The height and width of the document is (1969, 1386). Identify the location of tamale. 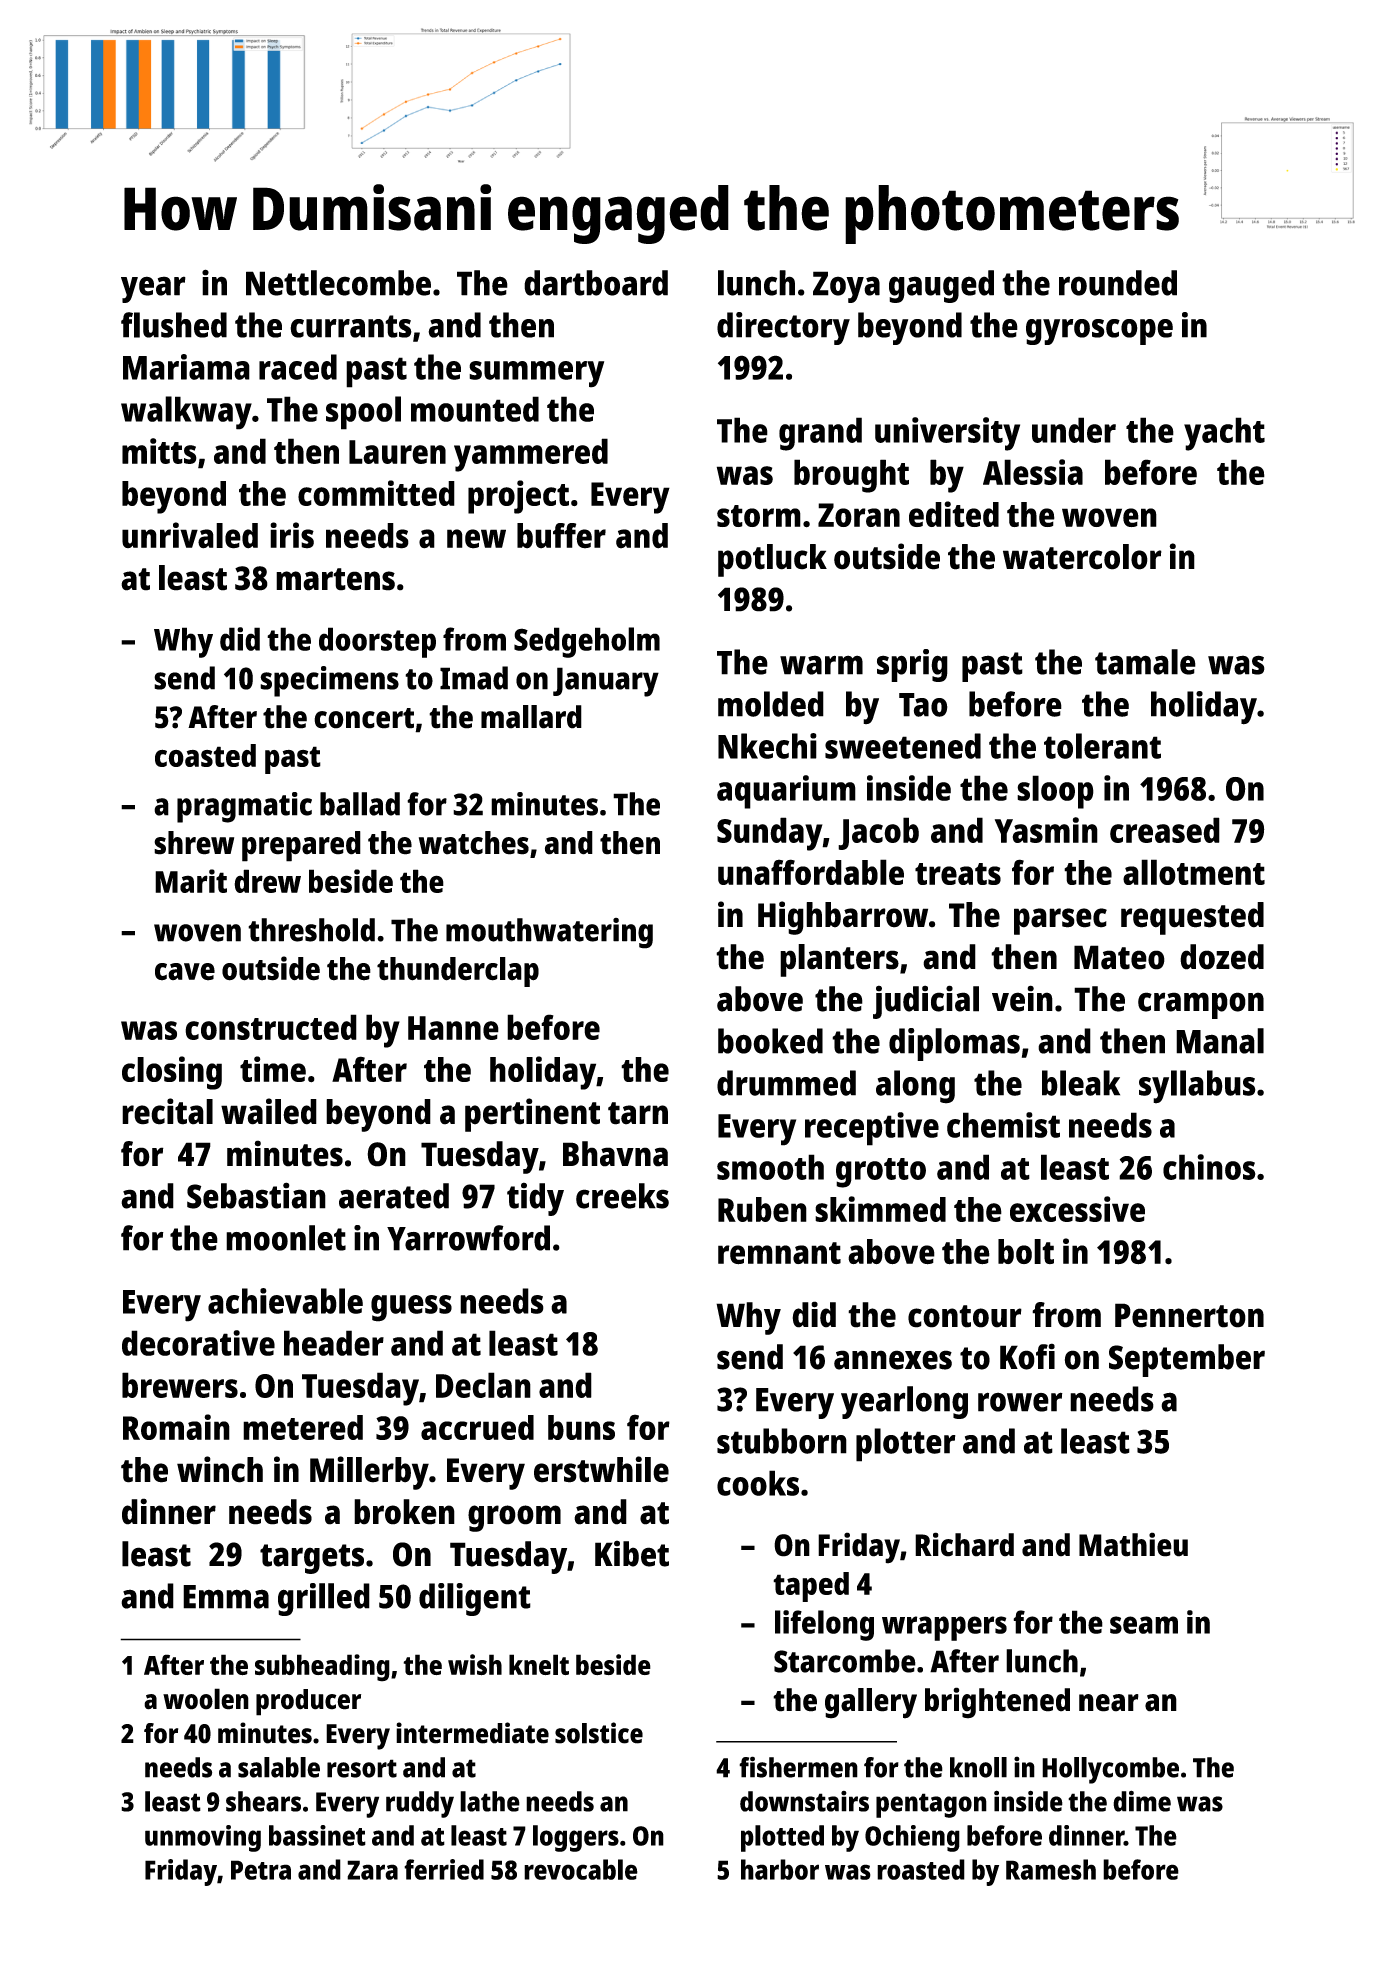
(1145, 662).
